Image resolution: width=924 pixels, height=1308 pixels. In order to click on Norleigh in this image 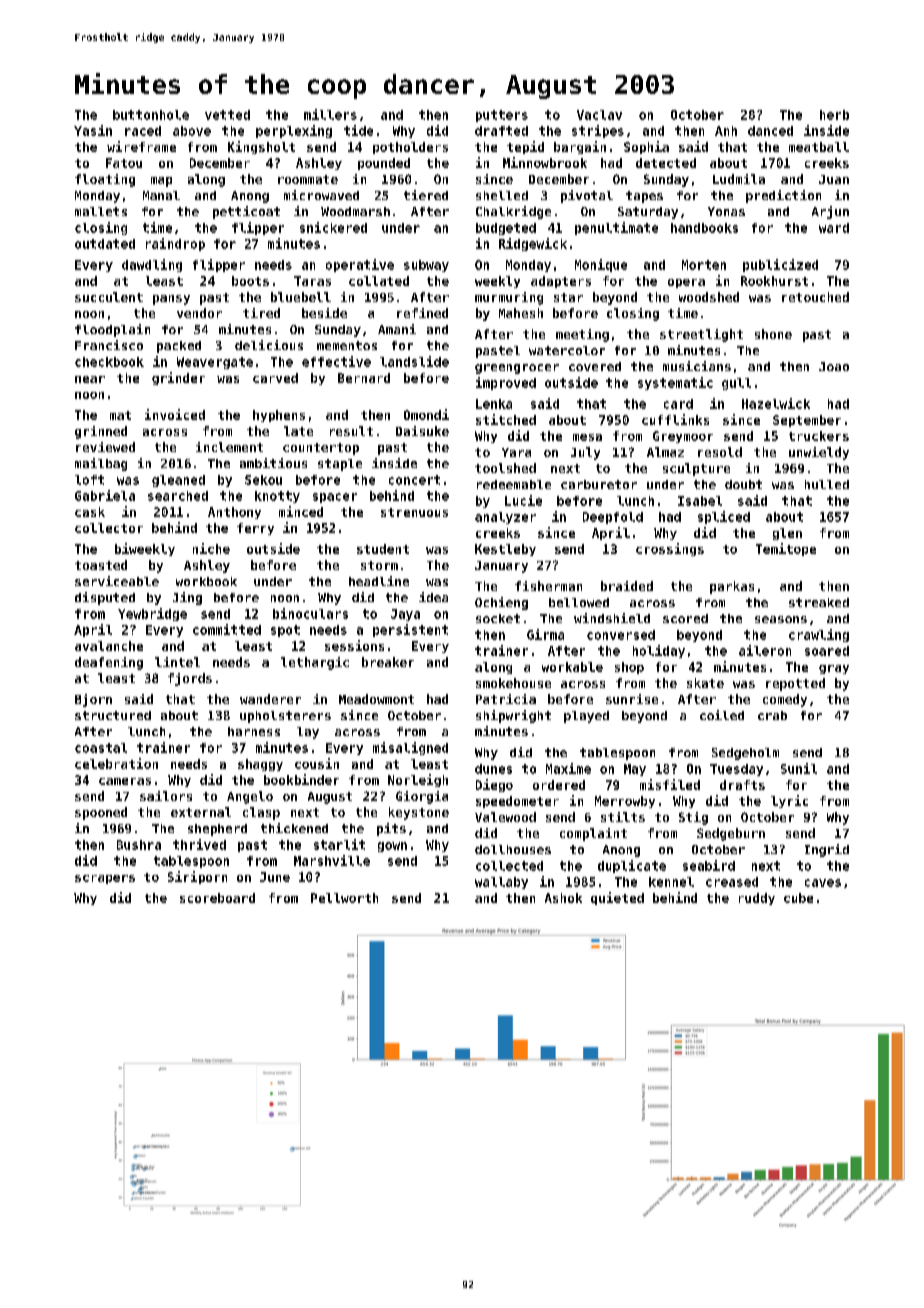, I will do `click(418, 780)`.
